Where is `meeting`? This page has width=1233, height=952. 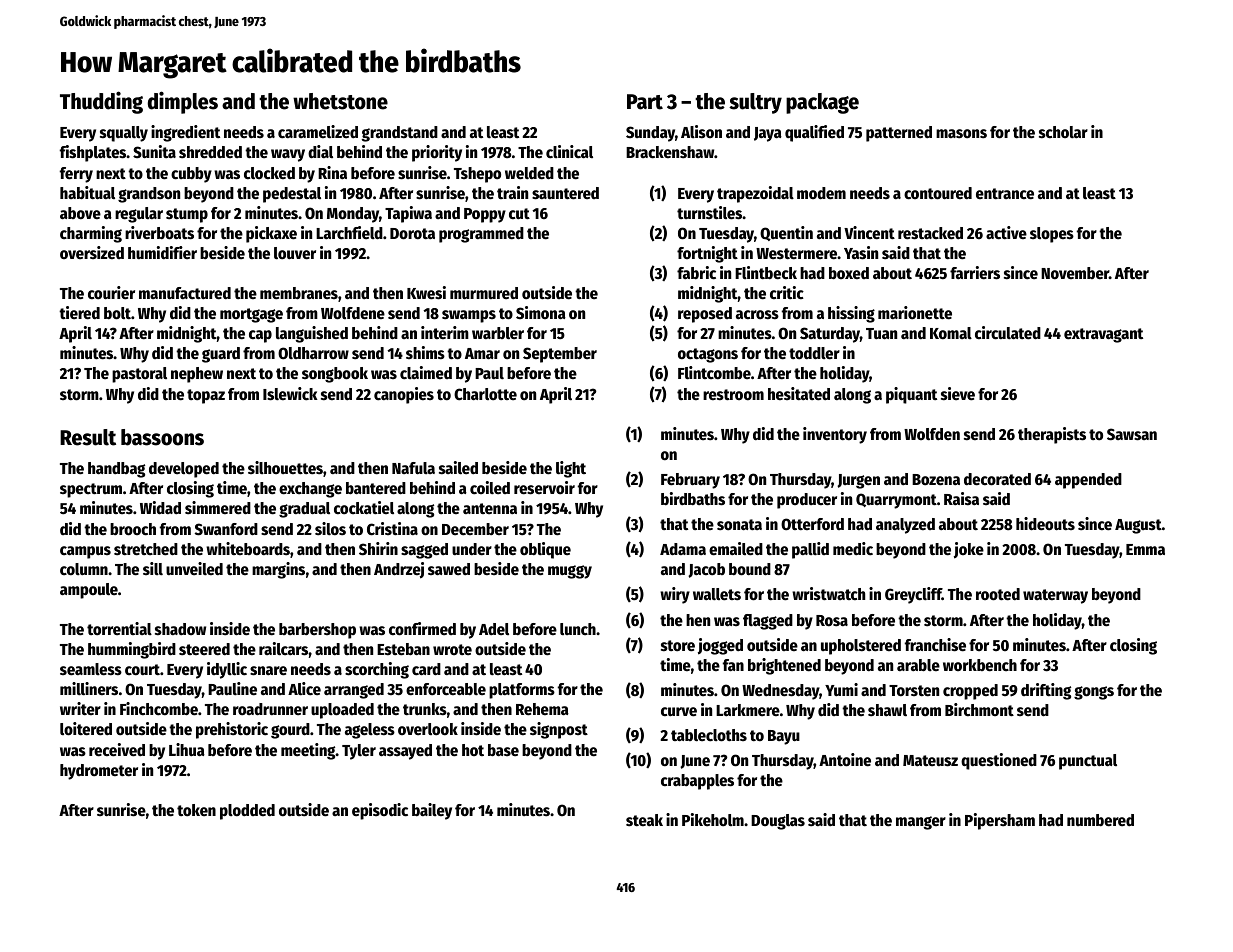
meeting is located at coordinates (308, 751).
